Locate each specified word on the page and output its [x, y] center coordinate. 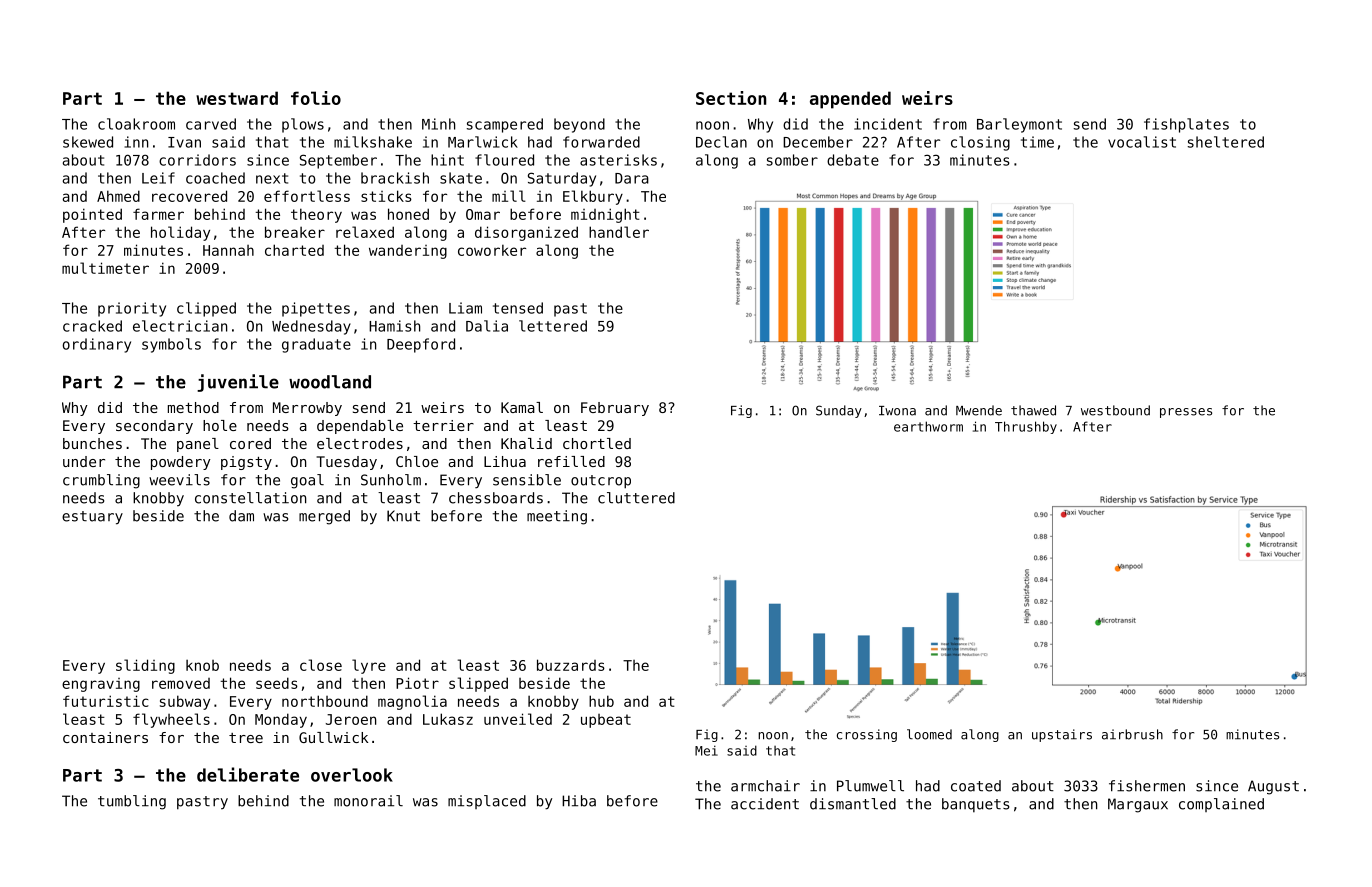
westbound [1115, 410]
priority [132, 309]
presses [1186, 413]
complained [1221, 805]
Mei [706, 750]
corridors [197, 160]
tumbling [132, 802]
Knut [403, 516]
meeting [557, 517]
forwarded [601, 142]
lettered [553, 326]
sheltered [1226, 142]
